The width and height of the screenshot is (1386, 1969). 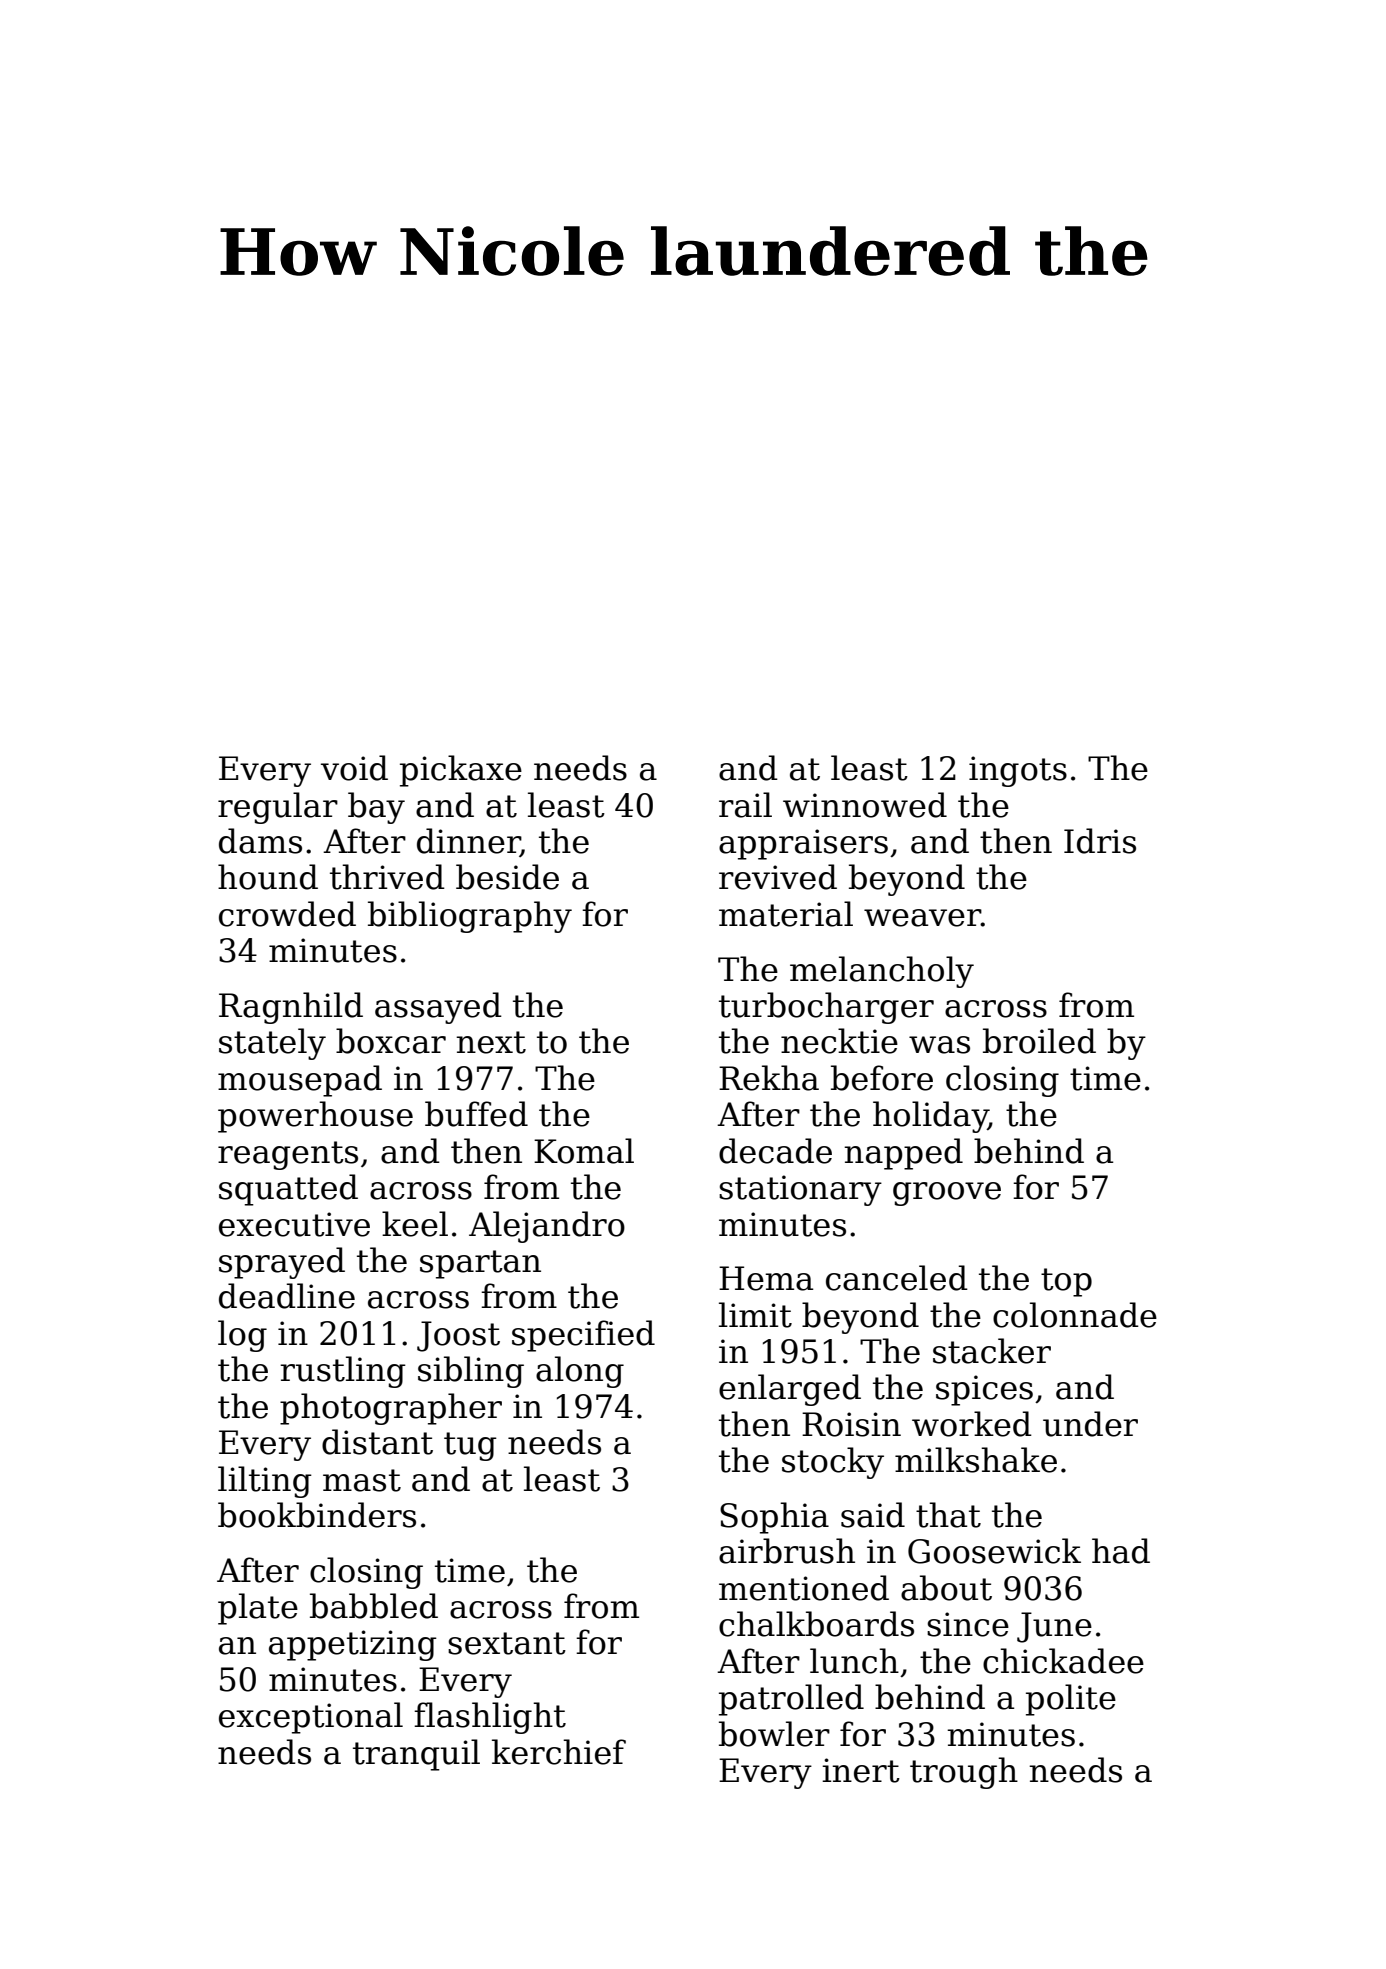 I want to click on pickaxe, so click(x=461, y=771).
